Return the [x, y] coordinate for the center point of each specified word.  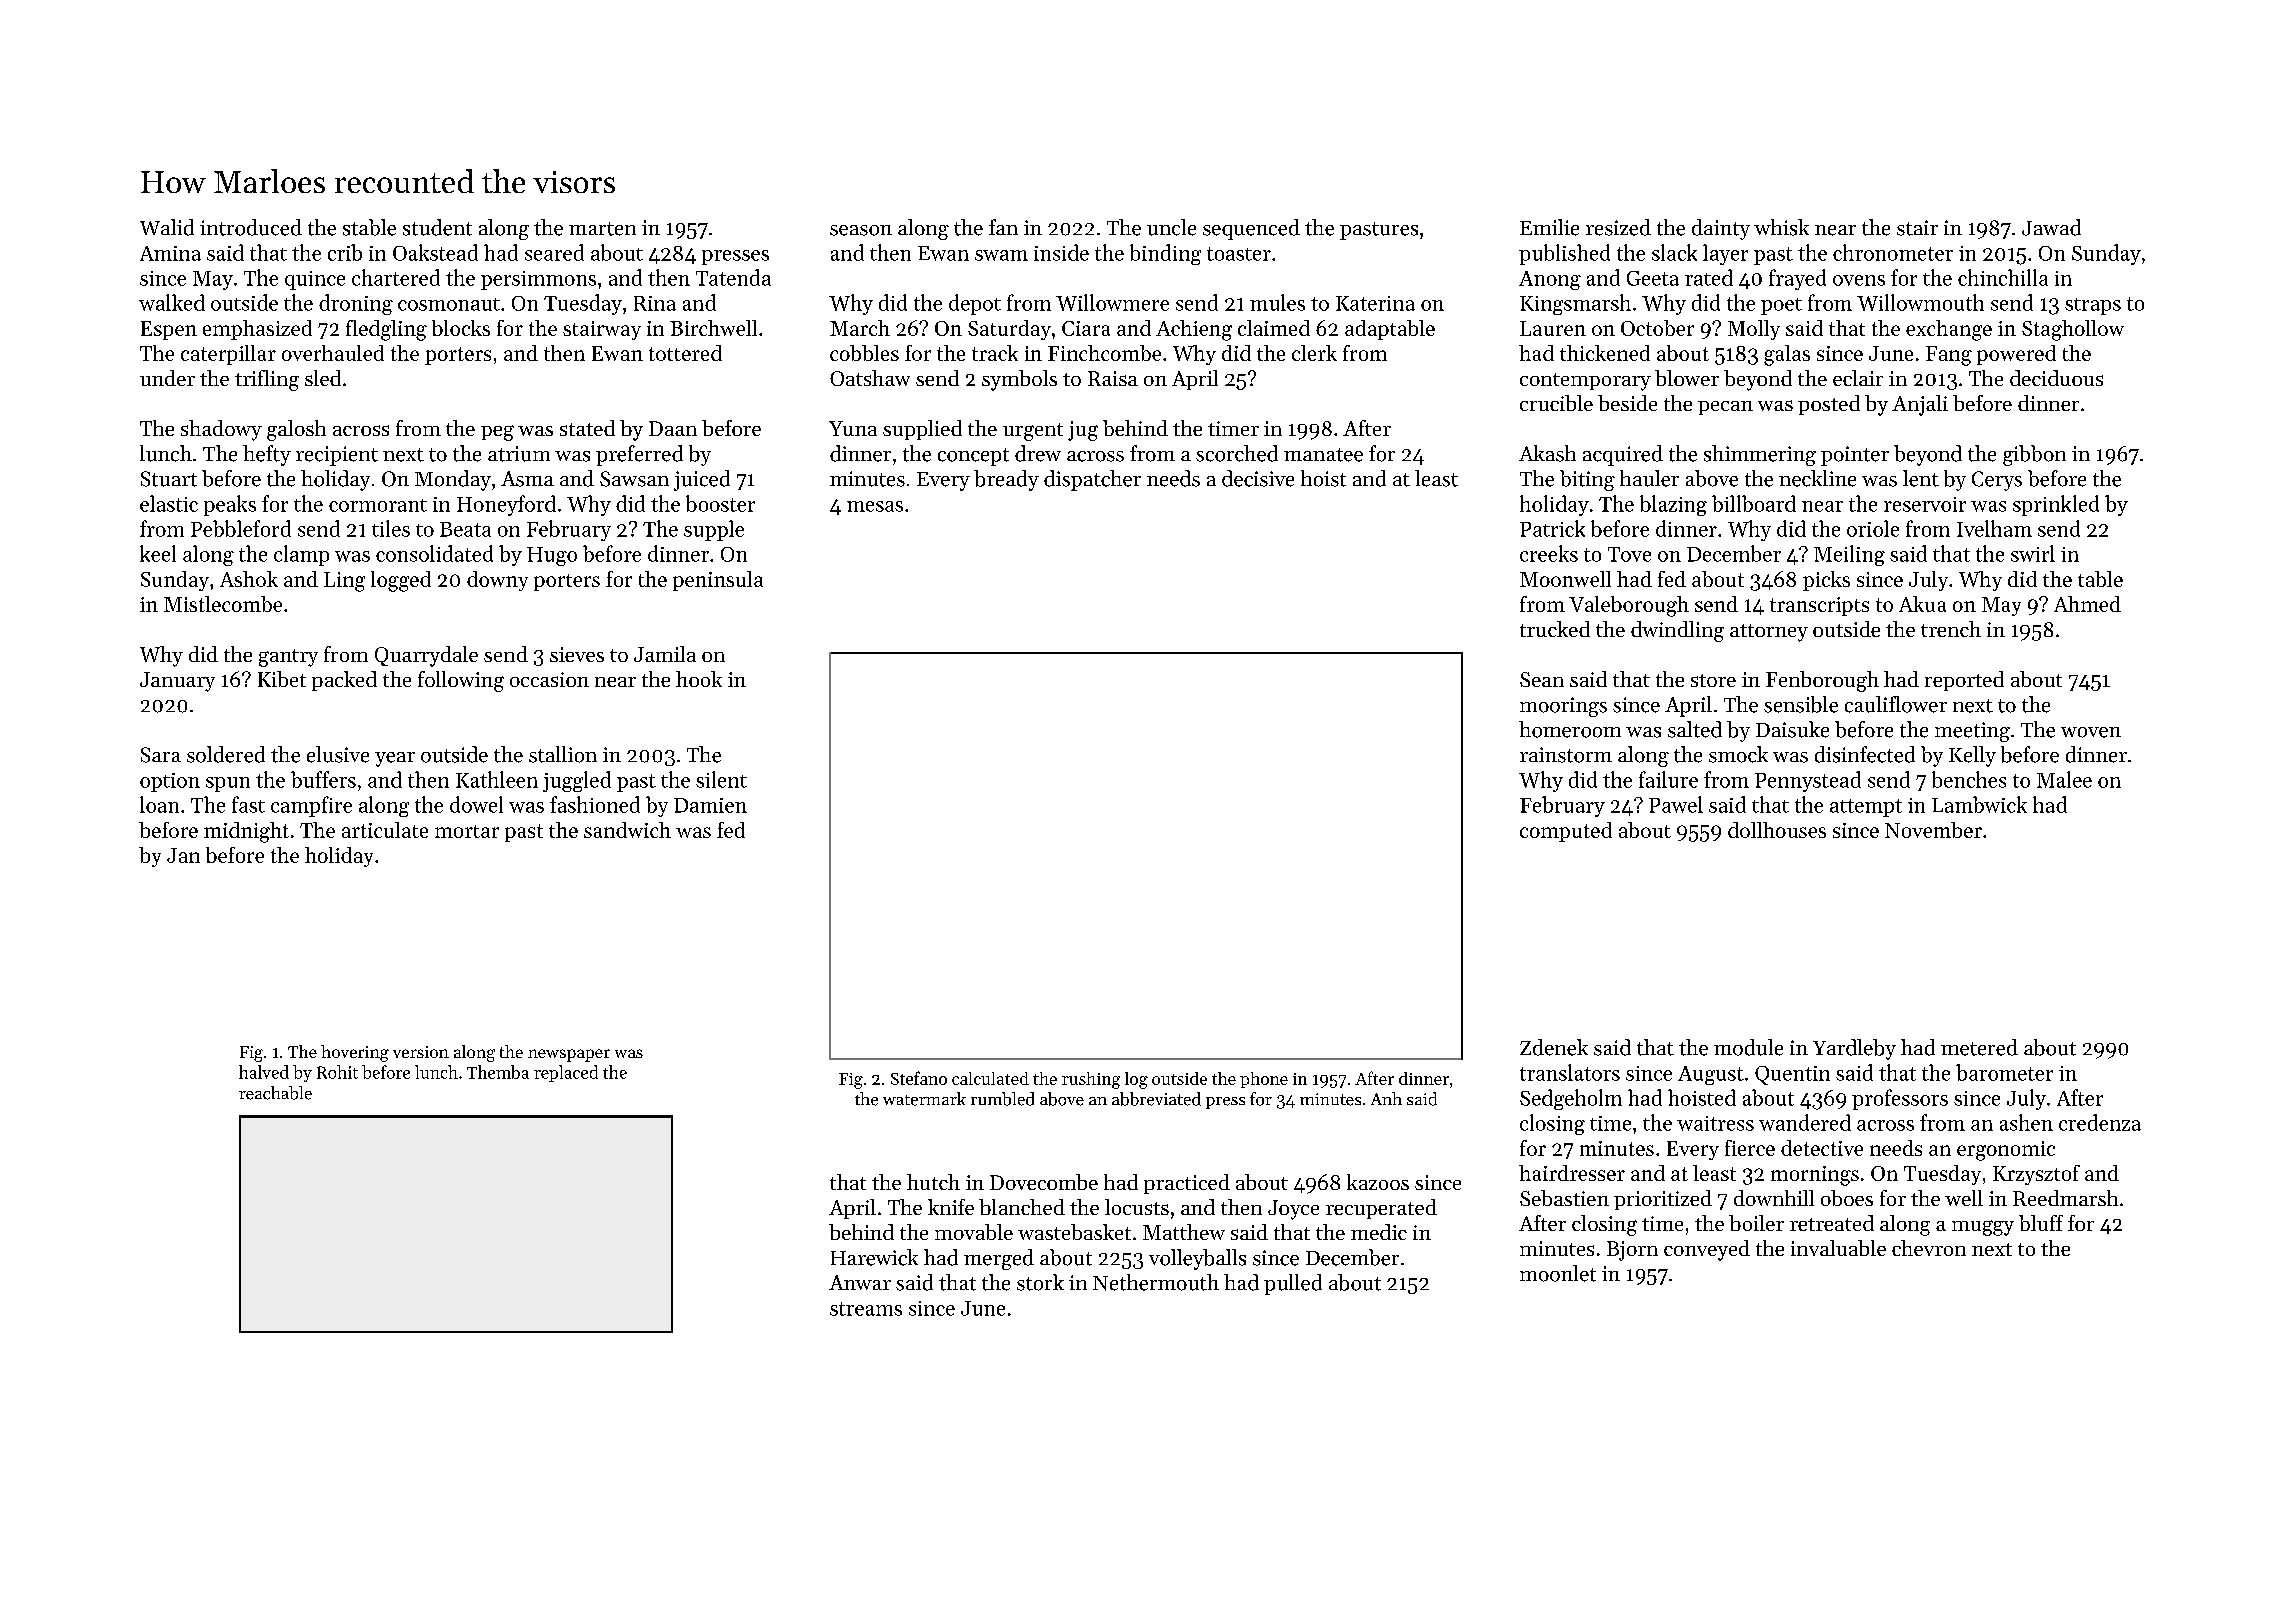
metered [1979, 1047]
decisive [1258, 478]
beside [1627, 403]
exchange [1949, 330]
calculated [990, 1078]
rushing [1091, 1080]
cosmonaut [449, 304]
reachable [275, 1093]
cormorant [378, 505]
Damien [710, 805]
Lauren [1553, 328]
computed [1566, 832]
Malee [2064, 779]
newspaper [569, 1055]
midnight [246, 832]
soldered [226, 754]
